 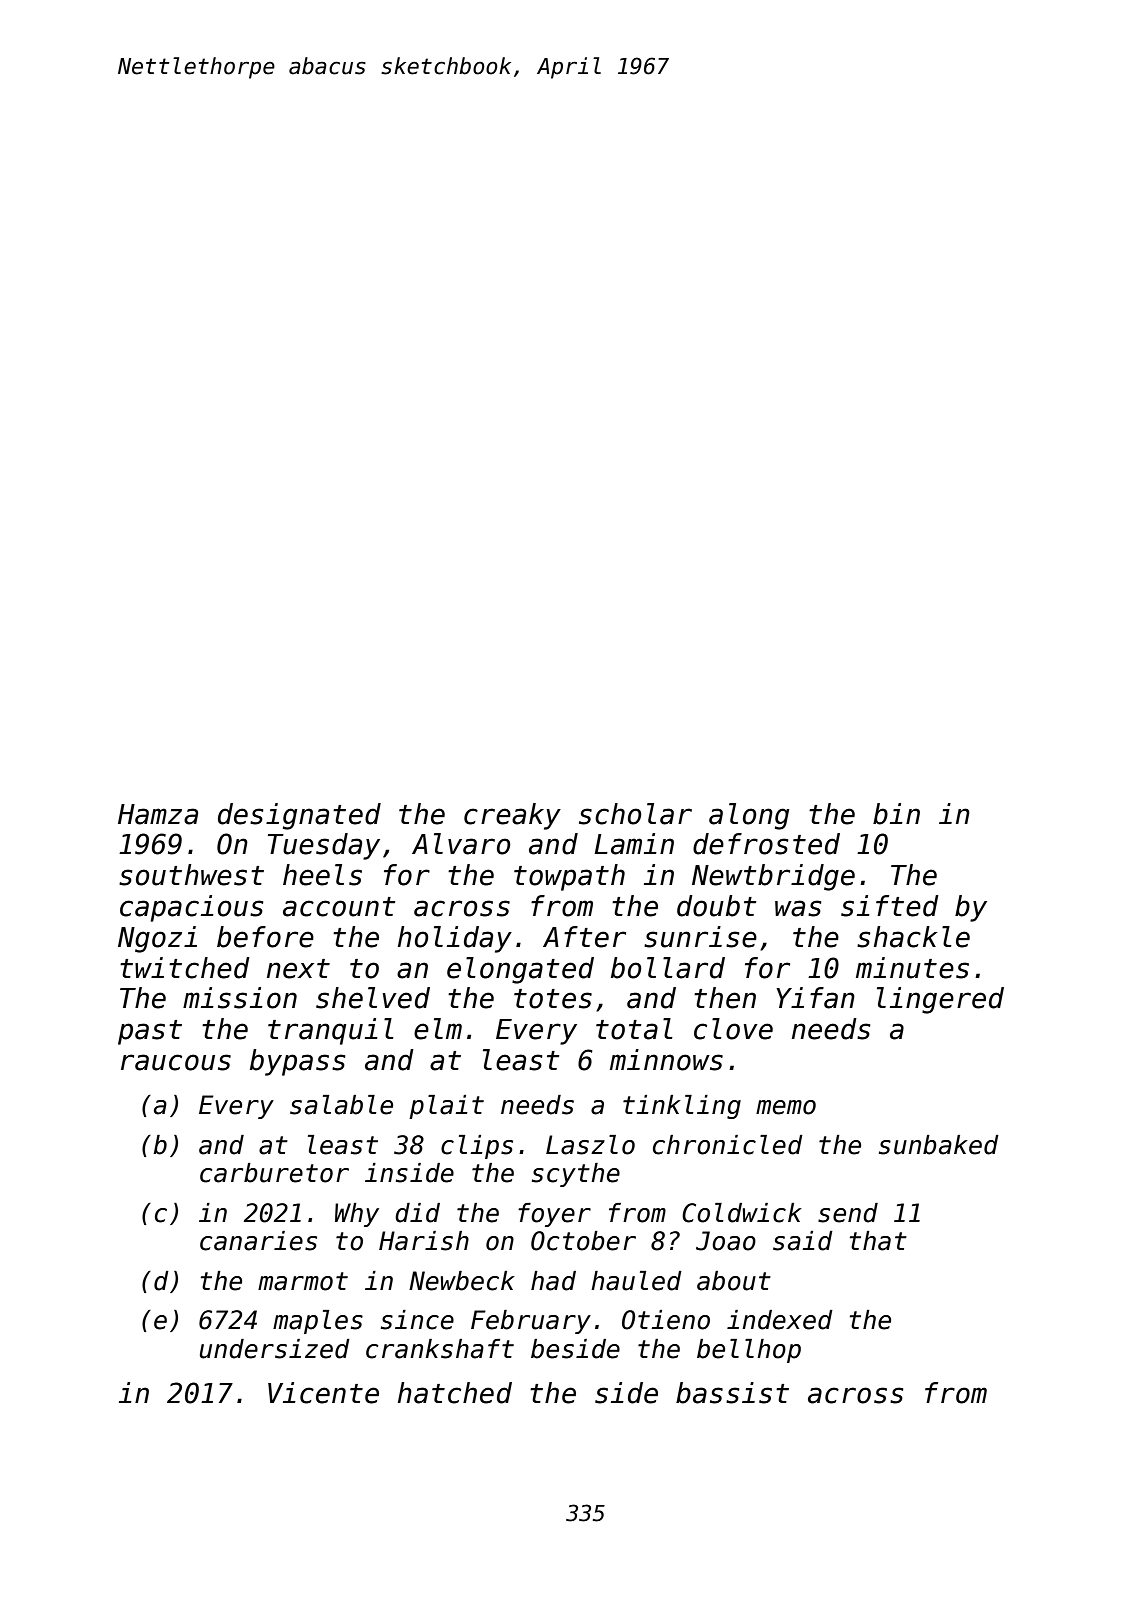 I want to click on Alvaro, so click(x=461, y=844).
